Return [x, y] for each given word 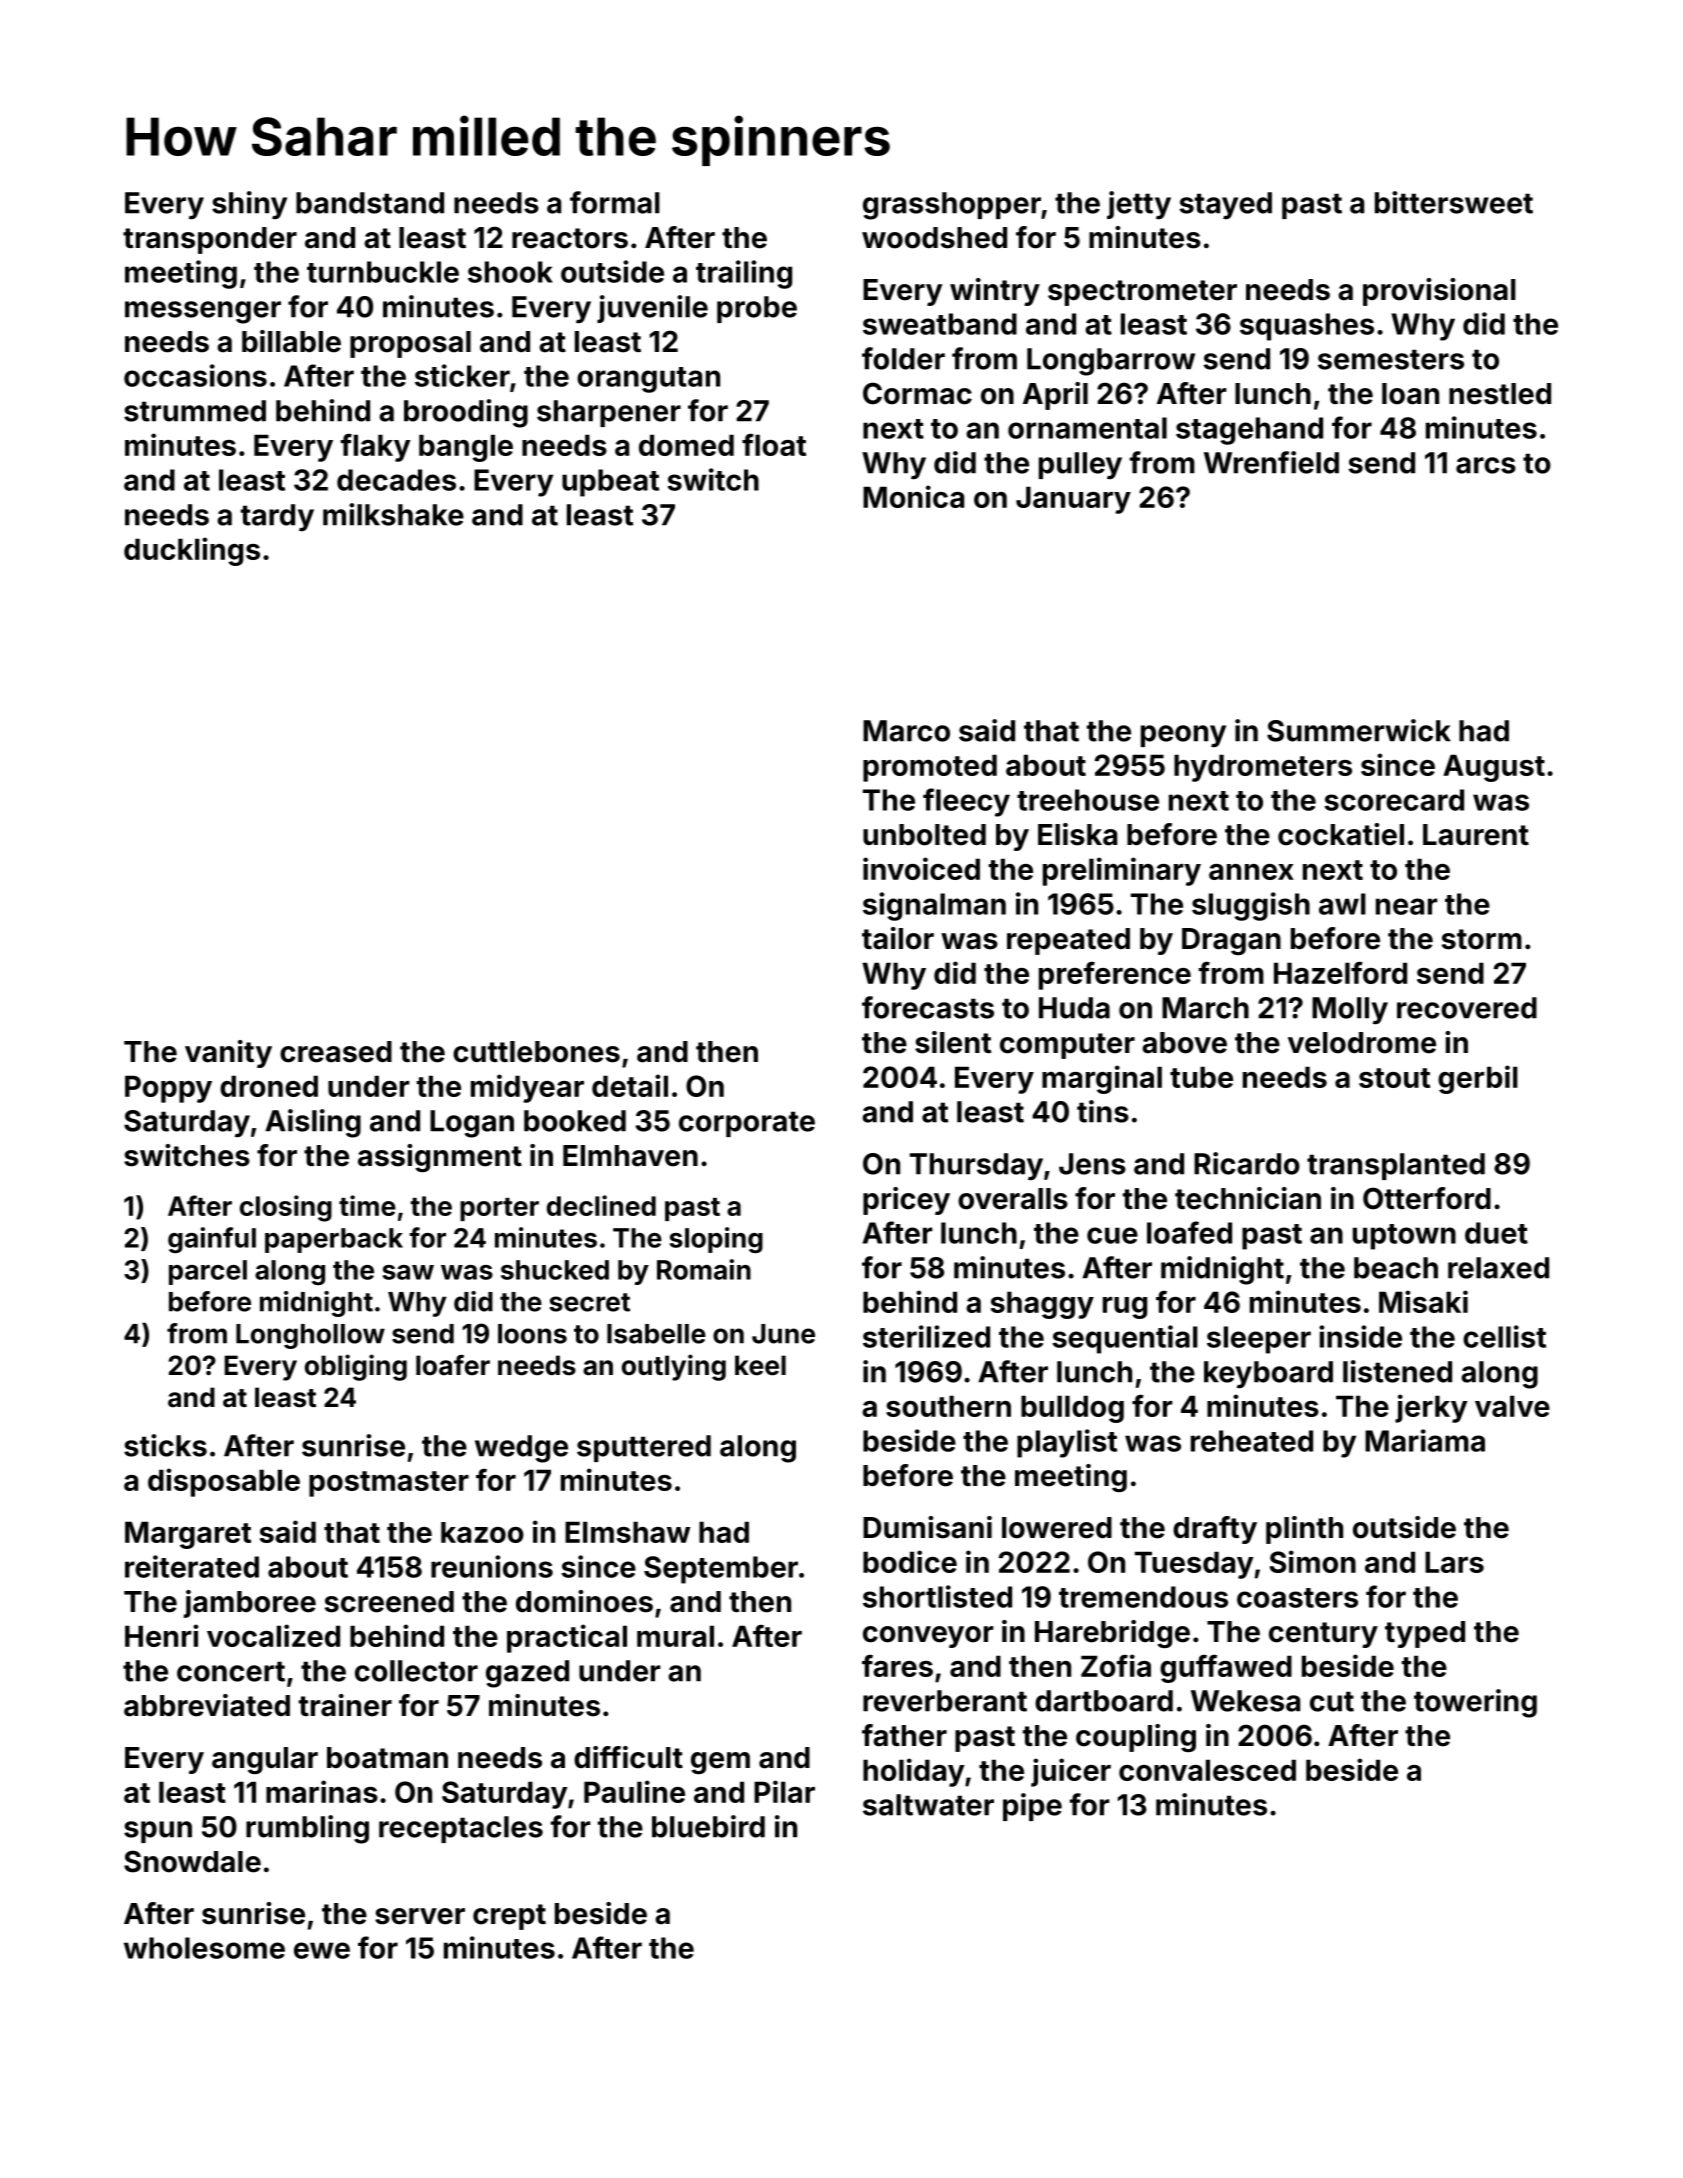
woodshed [934, 238]
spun [158, 1832]
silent [953, 1042]
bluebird [708, 1826]
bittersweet [1454, 202]
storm [1482, 939]
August [1494, 768]
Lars [1454, 1562]
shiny [249, 205]
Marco [906, 731]
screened [389, 1602]
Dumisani [927, 1527]
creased [336, 1052]
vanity [228, 1054]
